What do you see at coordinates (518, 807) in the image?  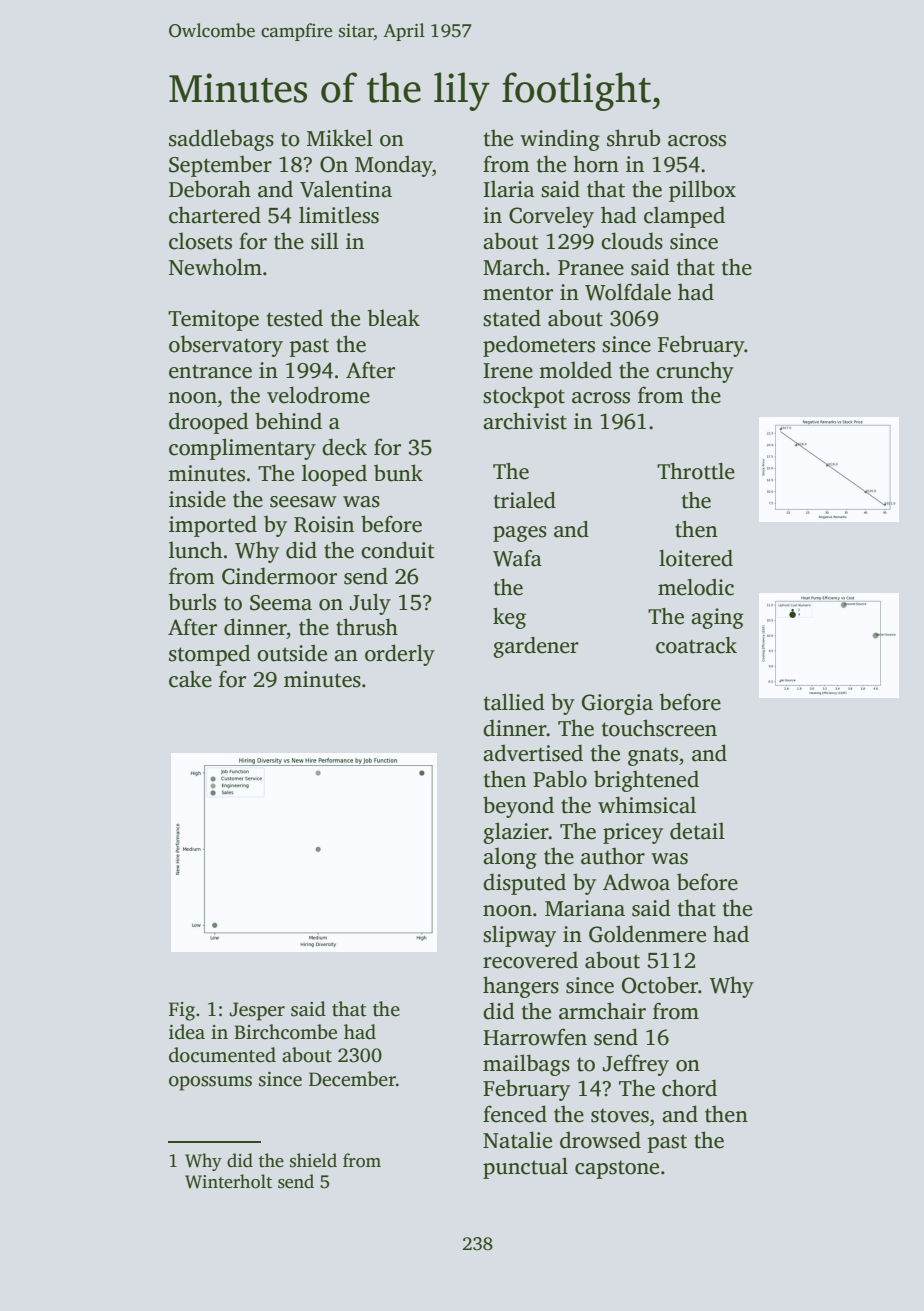 I see `beyond` at bounding box center [518, 807].
